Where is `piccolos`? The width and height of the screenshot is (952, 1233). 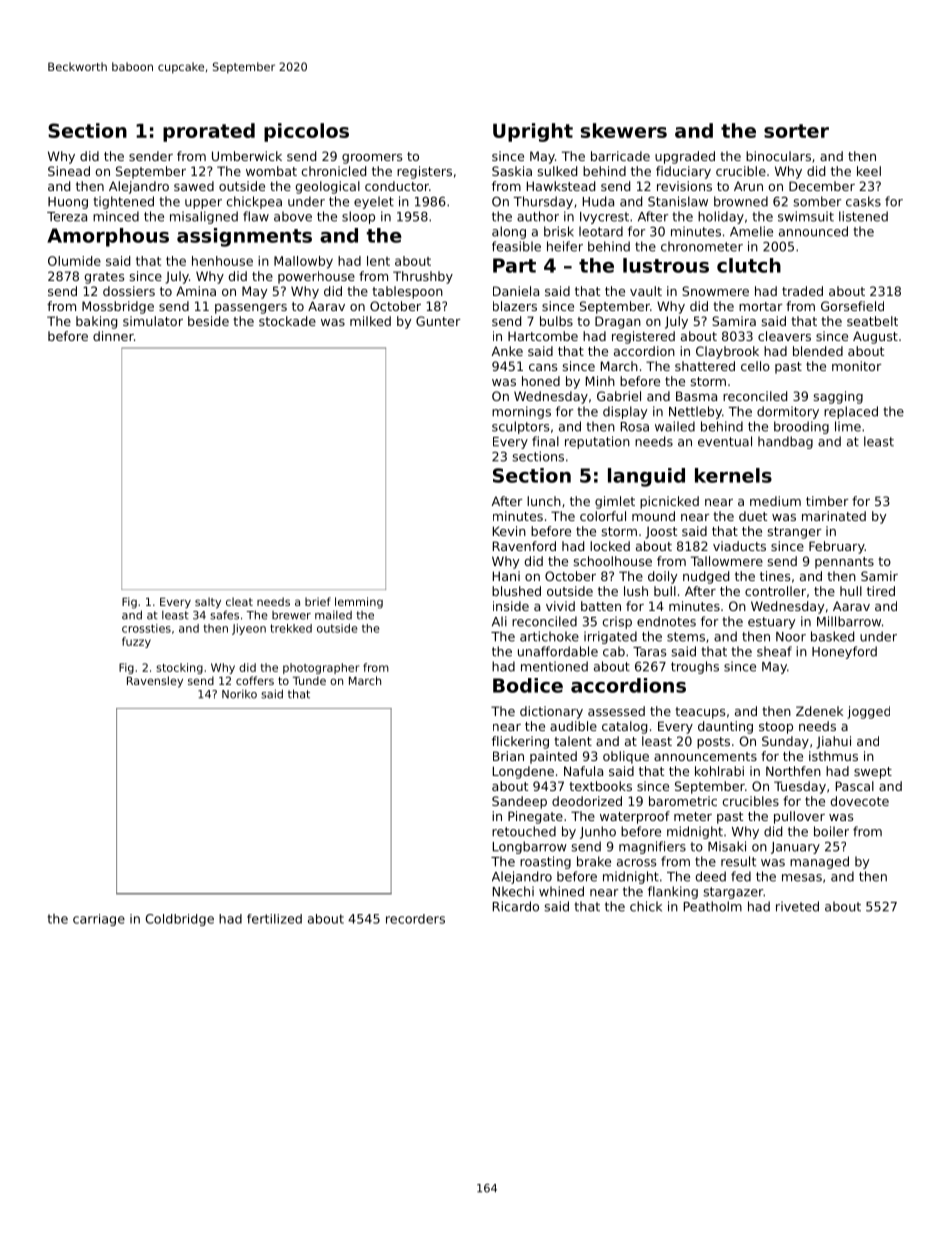 piccolos is located at coordinates (306, 132).
